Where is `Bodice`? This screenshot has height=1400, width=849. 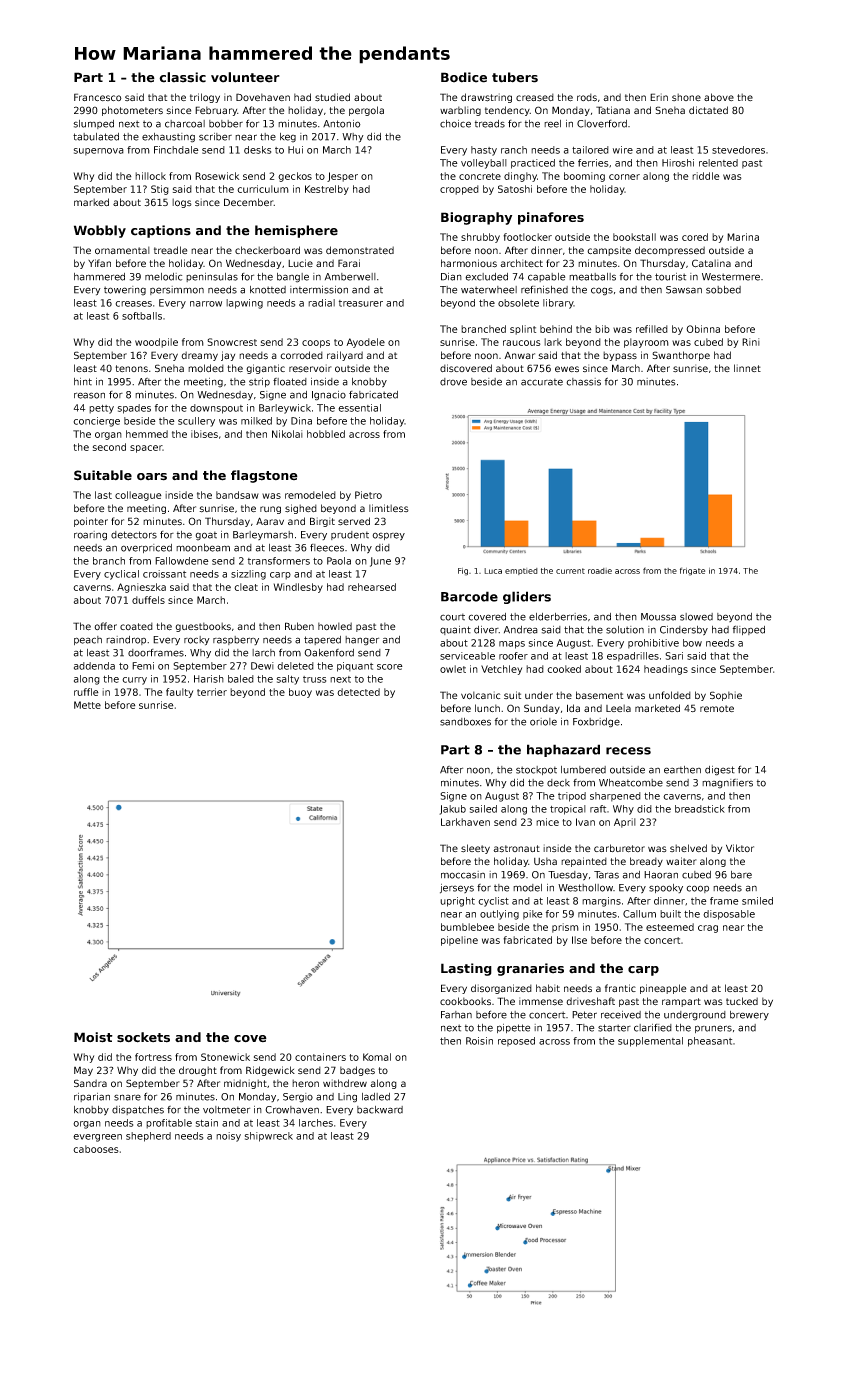 Bodice is located at coordinates (464, 77).
